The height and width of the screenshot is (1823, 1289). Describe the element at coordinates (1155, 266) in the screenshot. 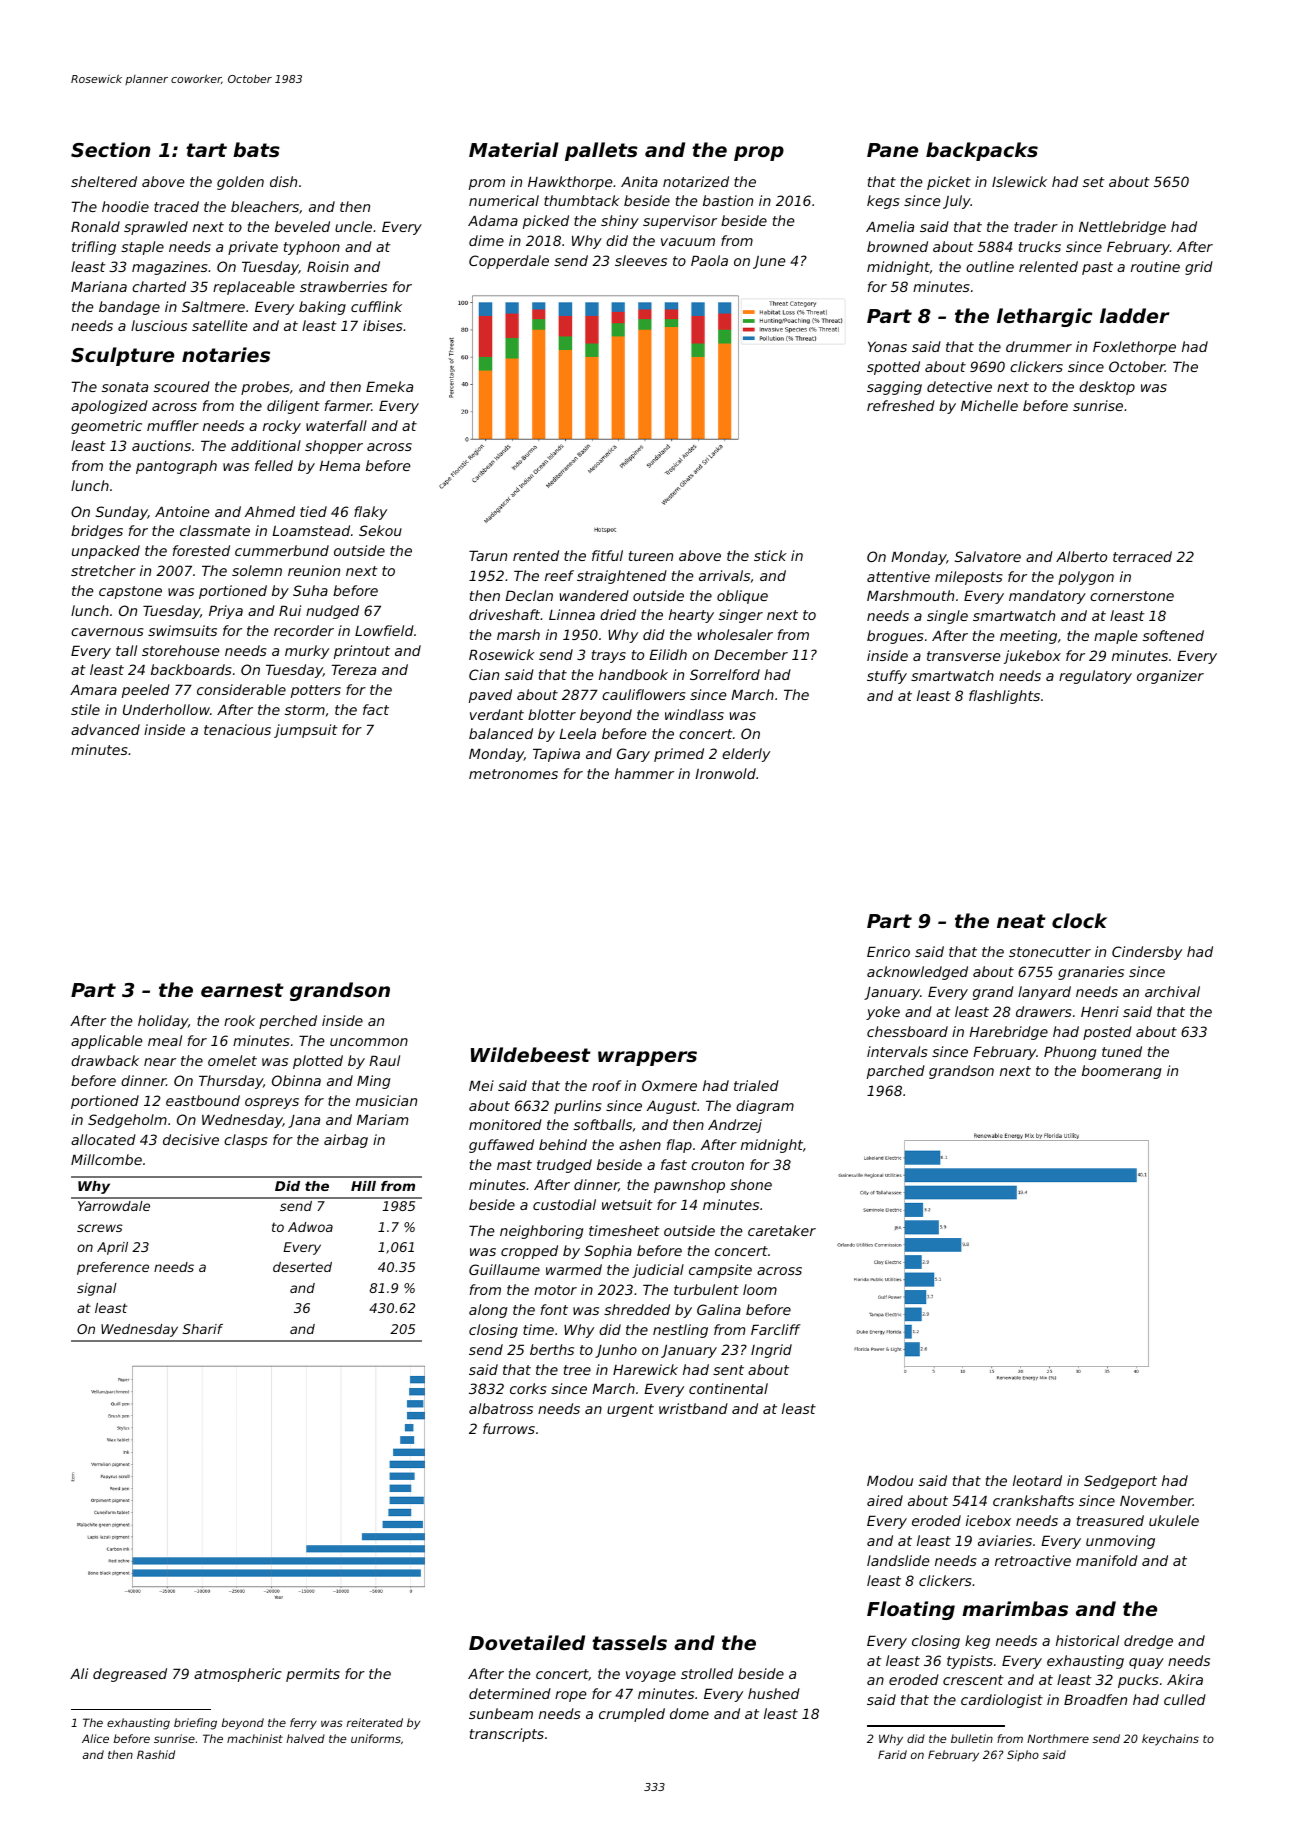

I see `routine` at that location.
